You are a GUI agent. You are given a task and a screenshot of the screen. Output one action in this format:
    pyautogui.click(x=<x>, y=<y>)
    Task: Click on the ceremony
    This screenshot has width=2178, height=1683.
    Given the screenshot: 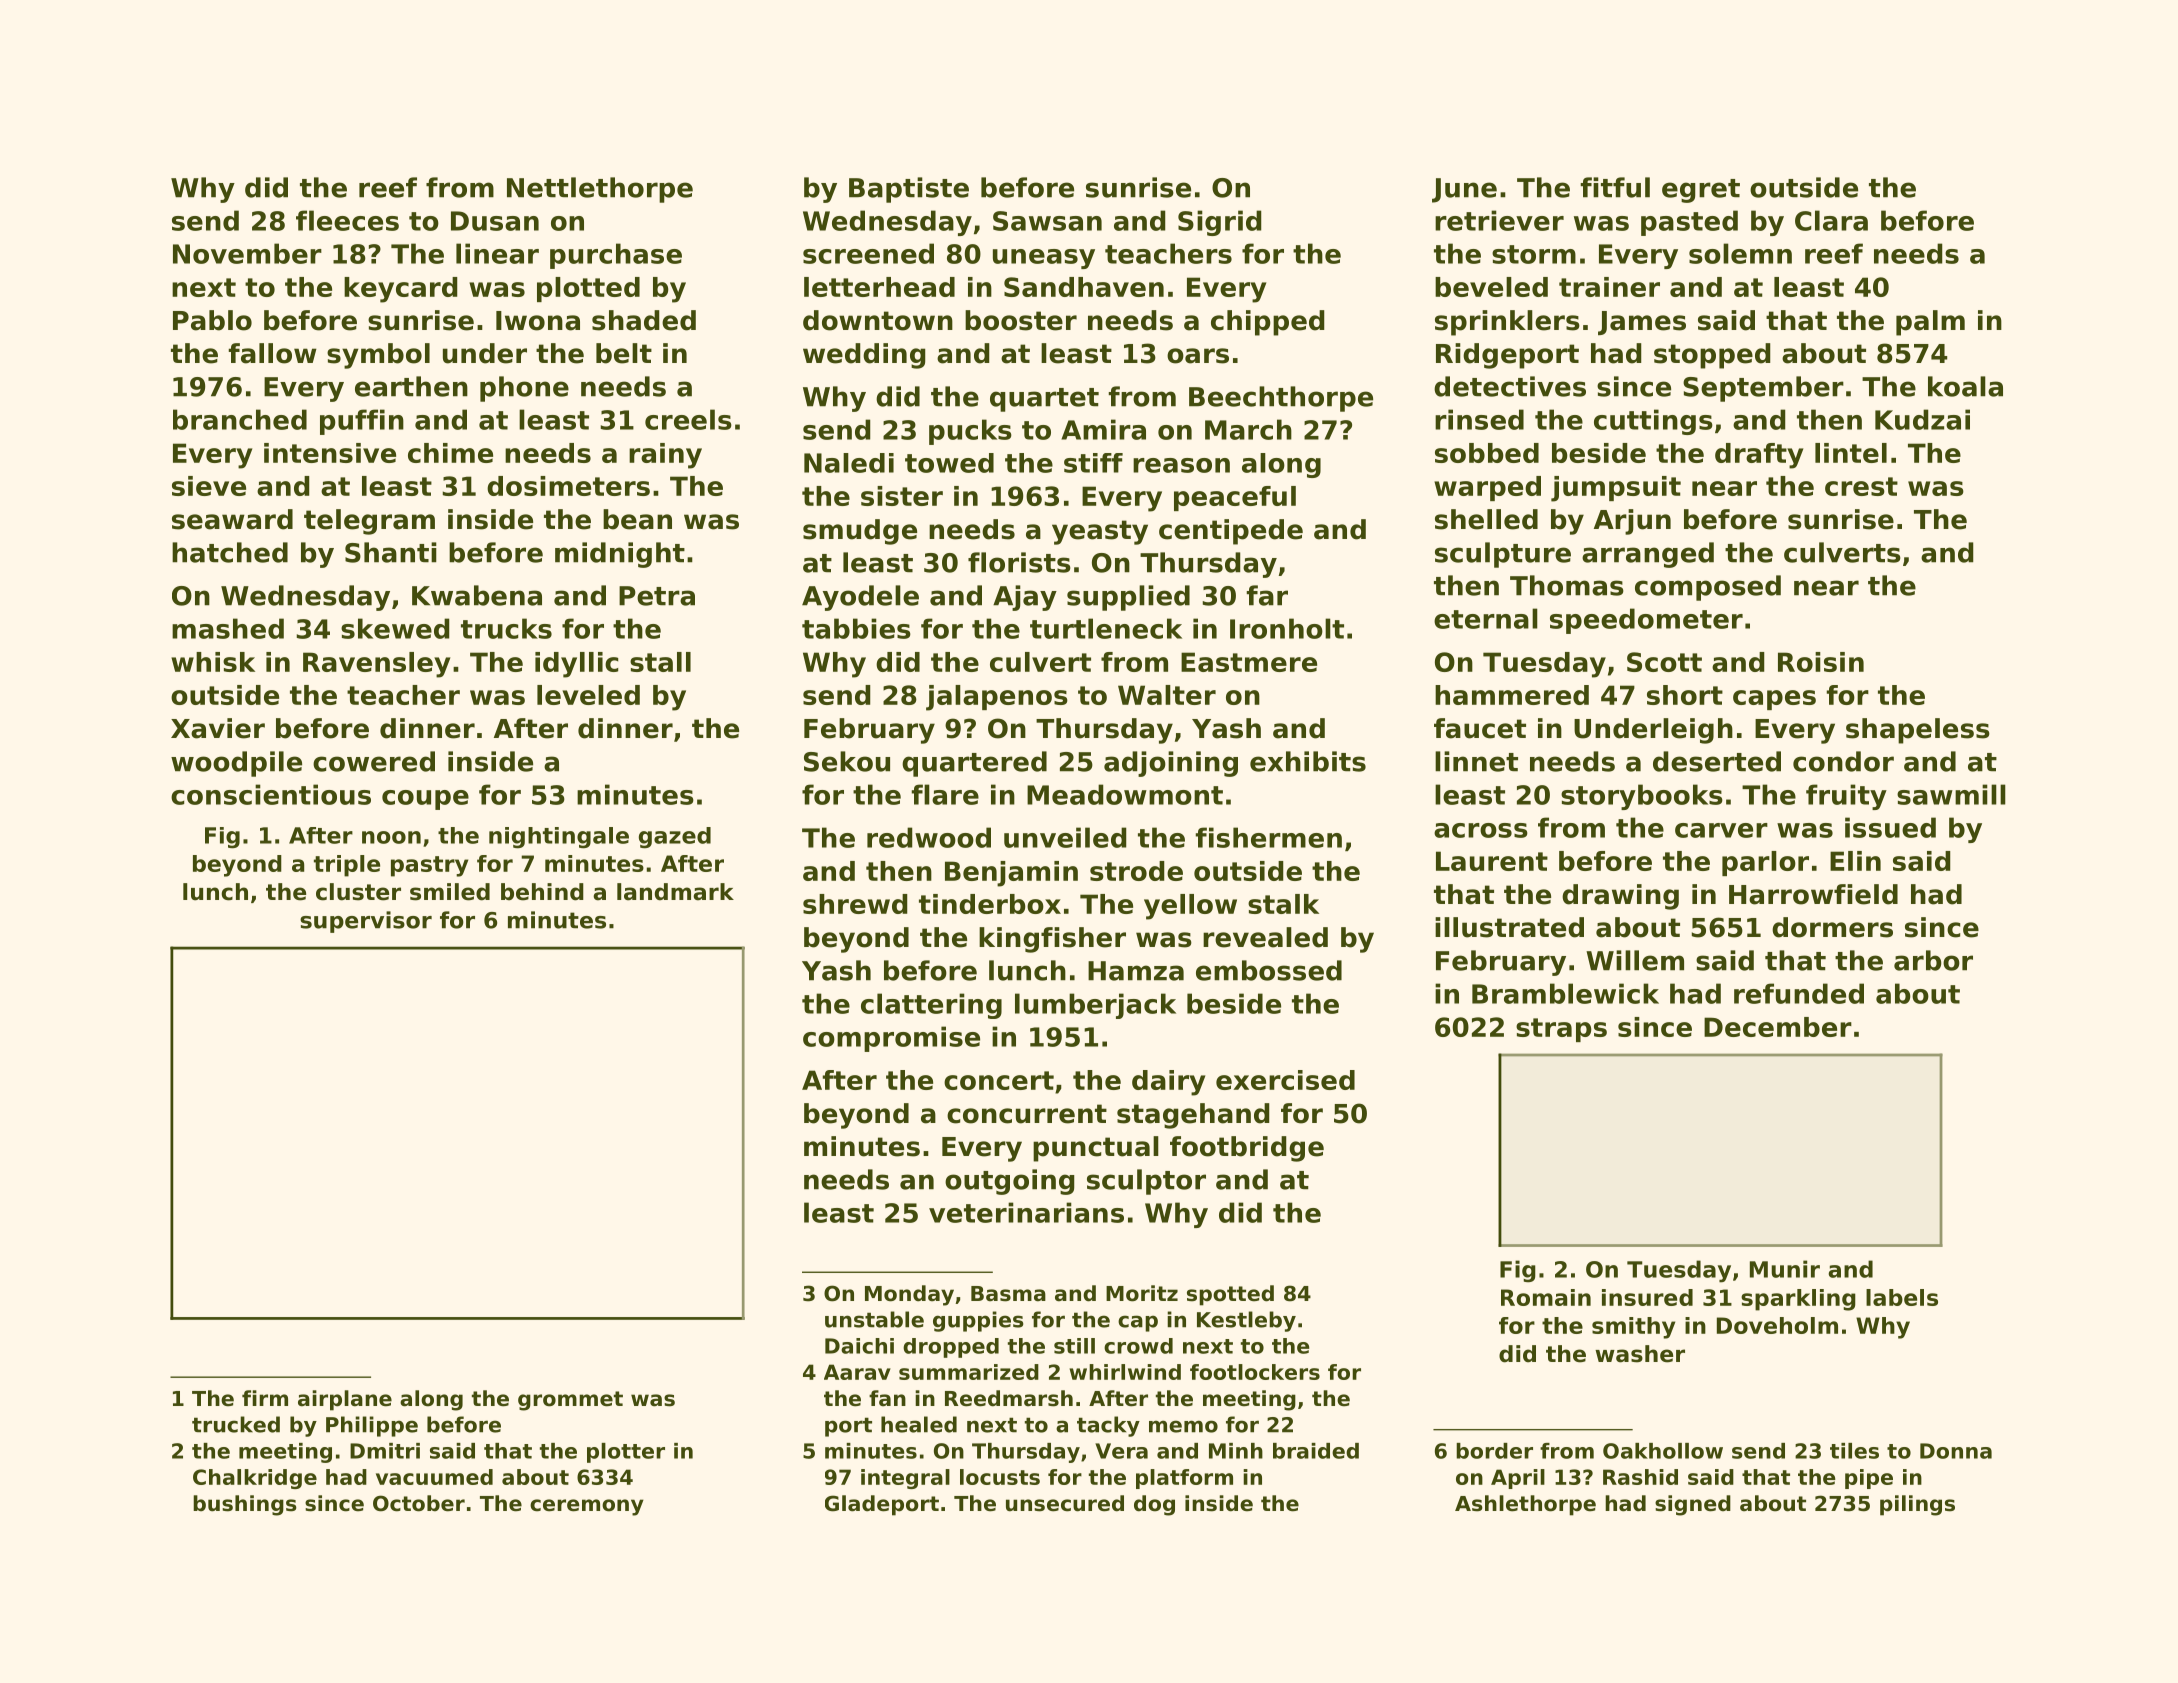 What is the action you would take?
    pyautogui.click(x=587, y=1507)
